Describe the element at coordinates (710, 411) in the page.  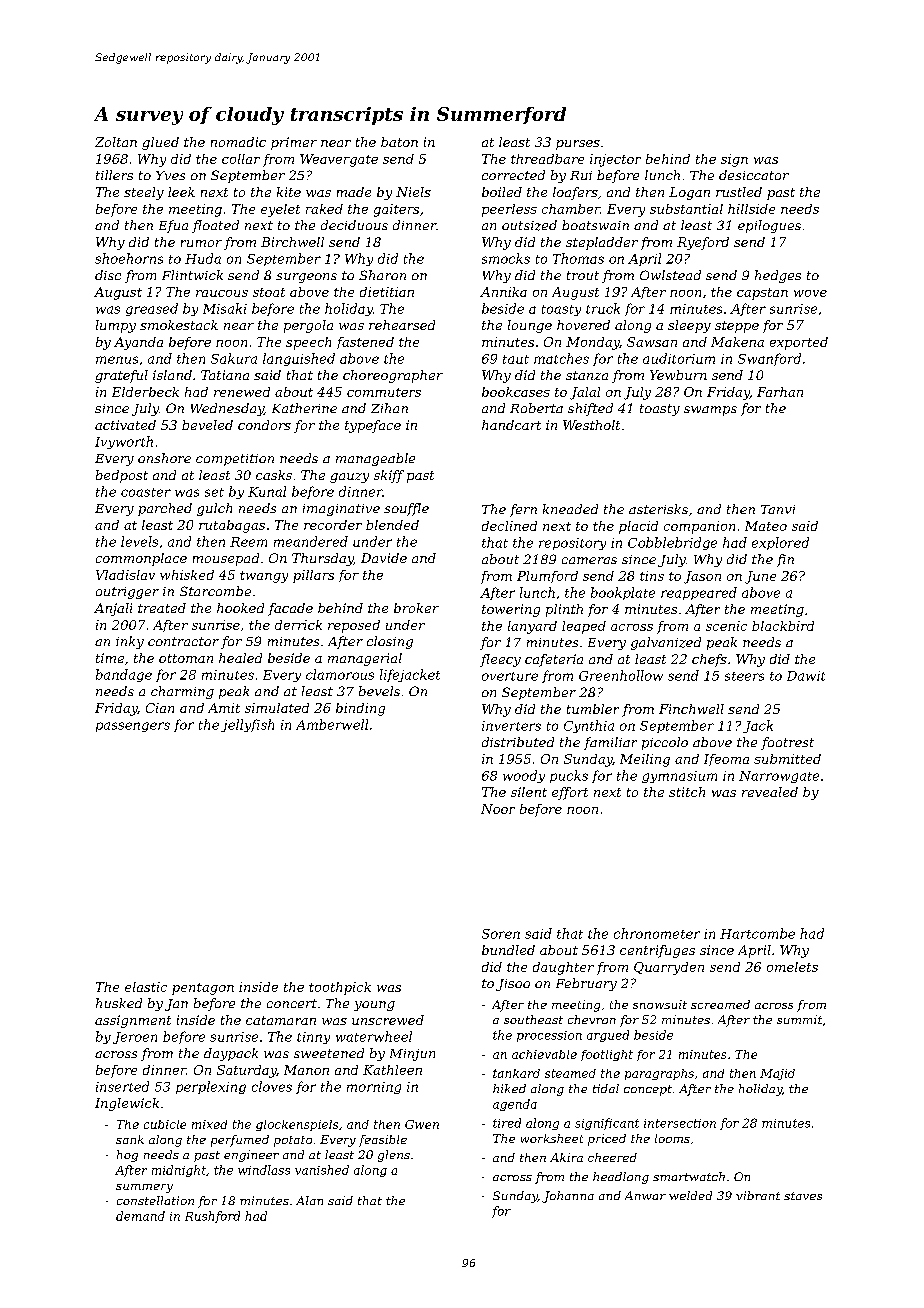
I see `swamps` at that location.
